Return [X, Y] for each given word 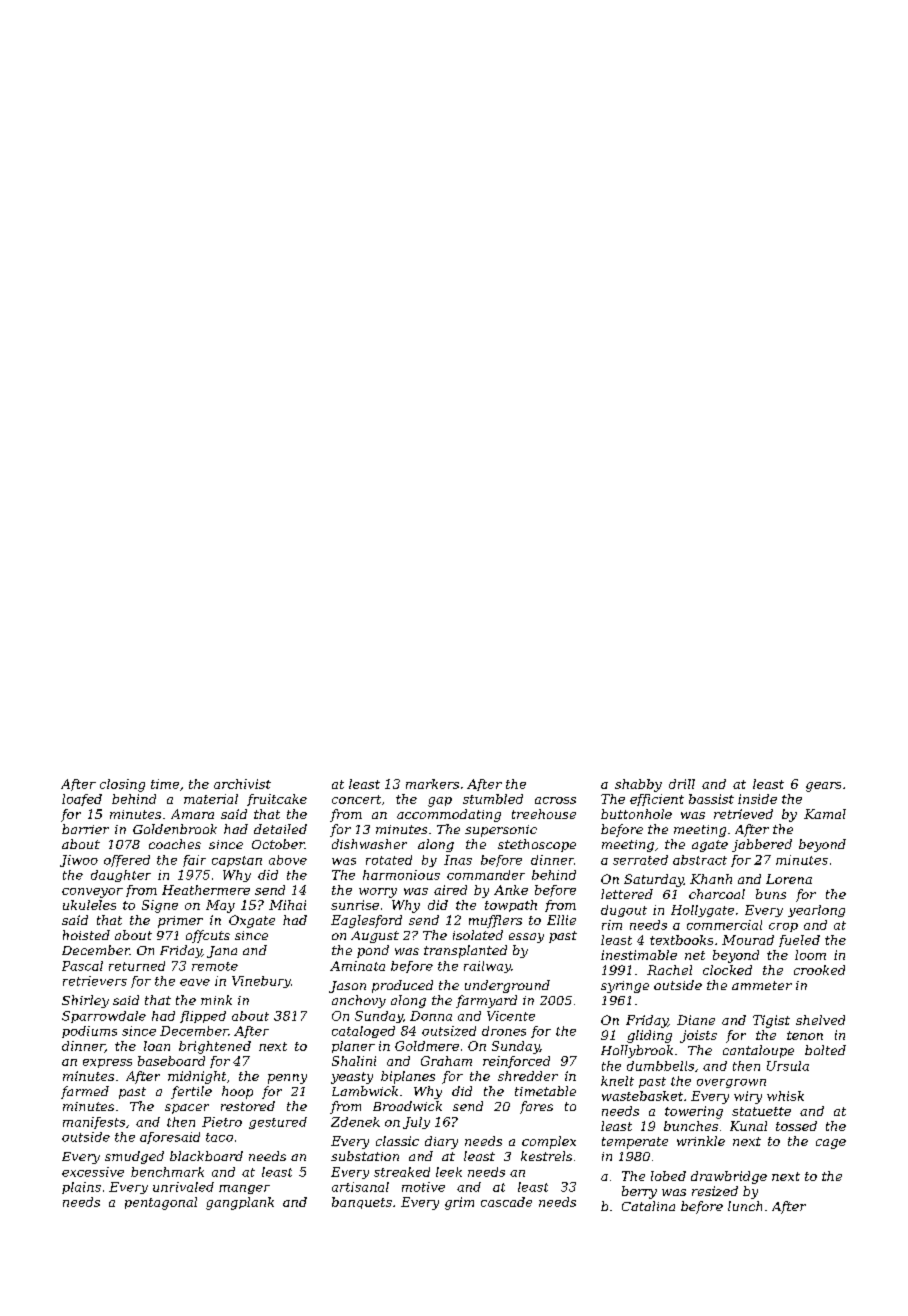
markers [432, 784]
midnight [197, 1077]
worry [378, 893]
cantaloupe [758, 1051]
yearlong [816, 911]
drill [682, 784]
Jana [222, 952]
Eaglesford [366, 921]
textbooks [681, 940]
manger [244, 1189]
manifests [94, 1123]
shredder [528, 1076]
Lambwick [365, 1091]
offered [127, 861]
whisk [785, 1096]
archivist [242, 784]
